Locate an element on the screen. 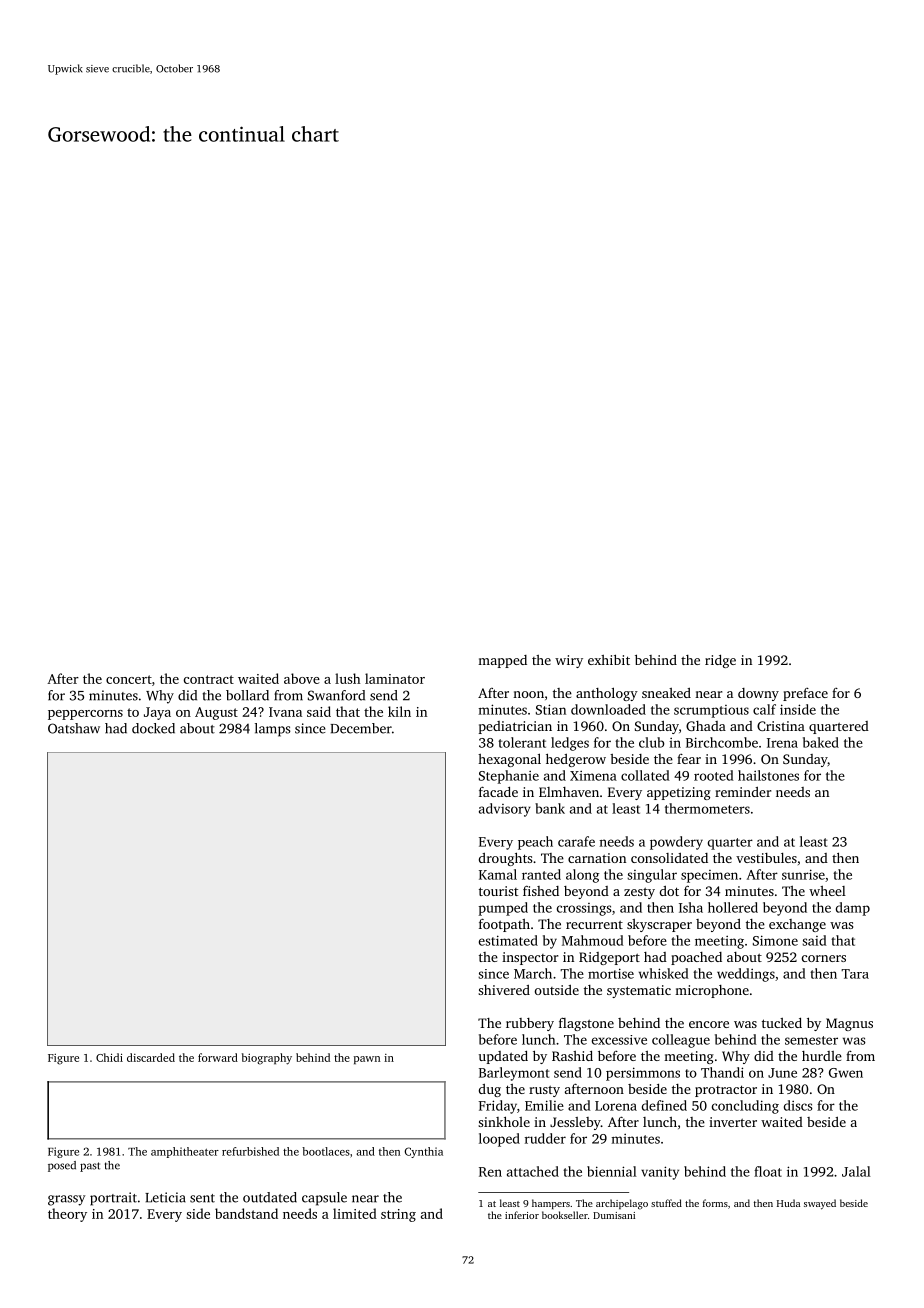 This screenshot has height=1308, width=924. facade is located at coordinates (498, 791).
